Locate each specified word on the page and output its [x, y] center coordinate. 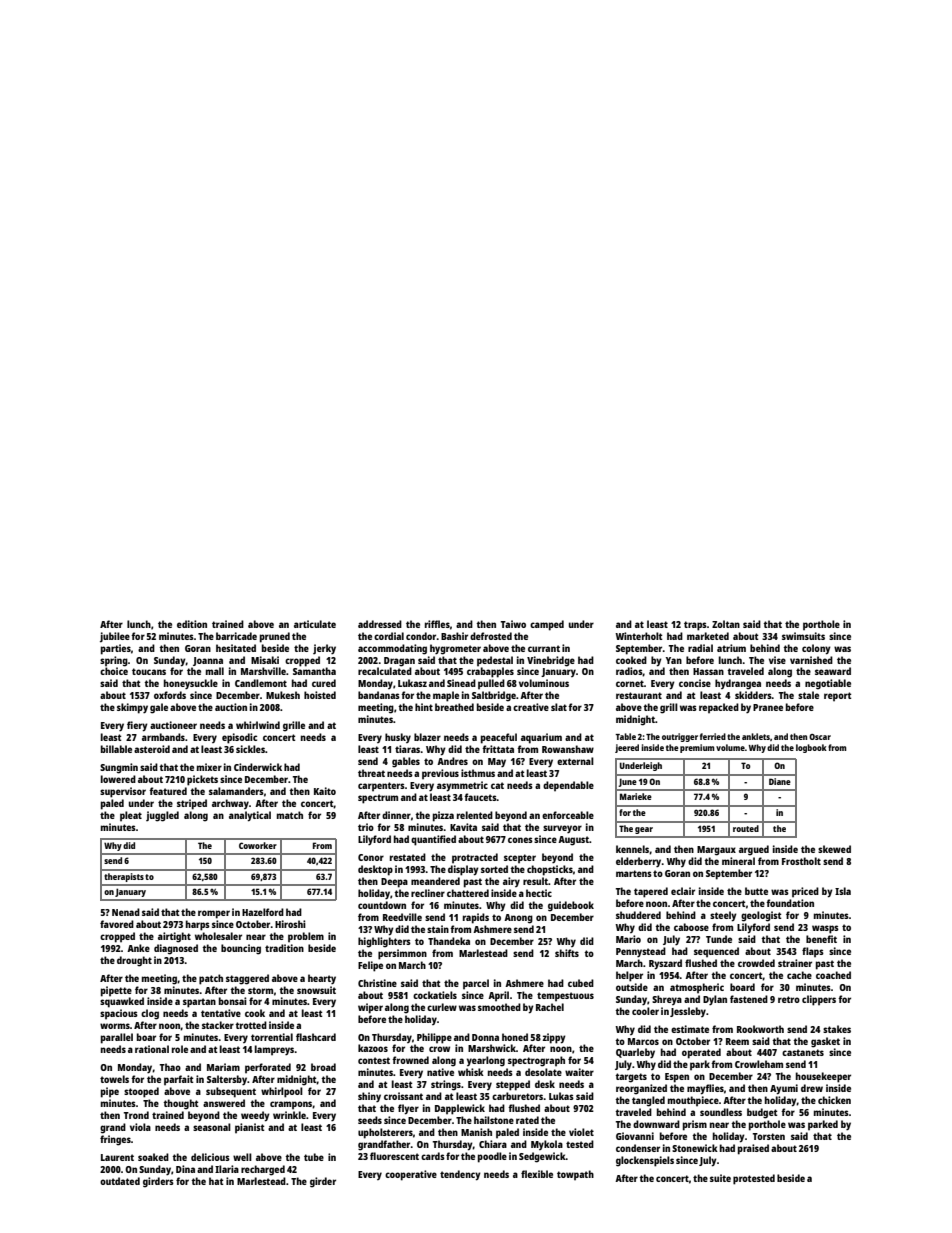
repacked [719, 708]
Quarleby [635, 1053]
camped [547, 625]
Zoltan [726, 624]
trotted [251, 1025]
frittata [498, 749]
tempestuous [565, 997]
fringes [115, 1140]
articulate [315, 624]
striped [192, 804]
